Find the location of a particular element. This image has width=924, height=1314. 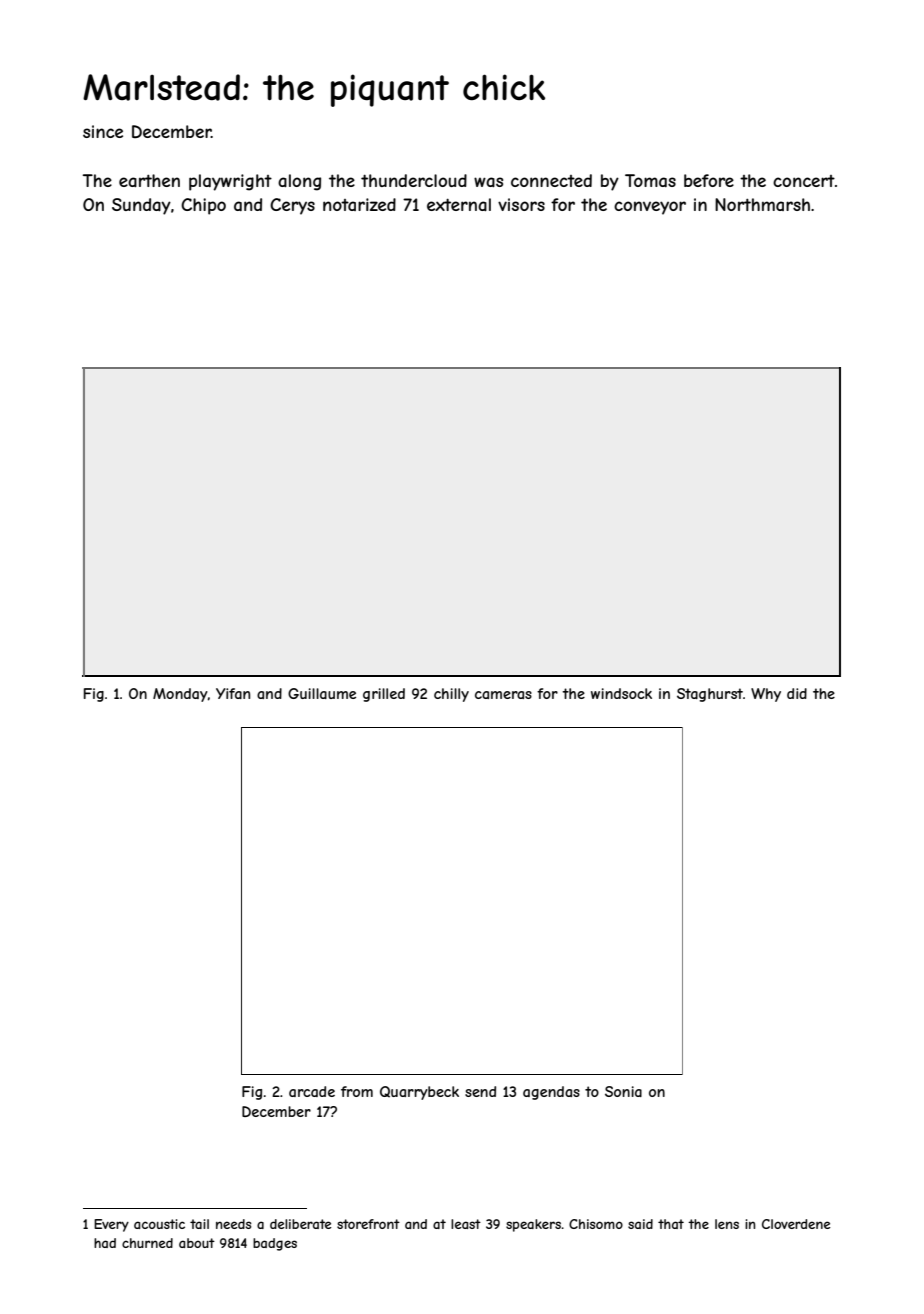

churned is located at coordinates (147, 1243).
